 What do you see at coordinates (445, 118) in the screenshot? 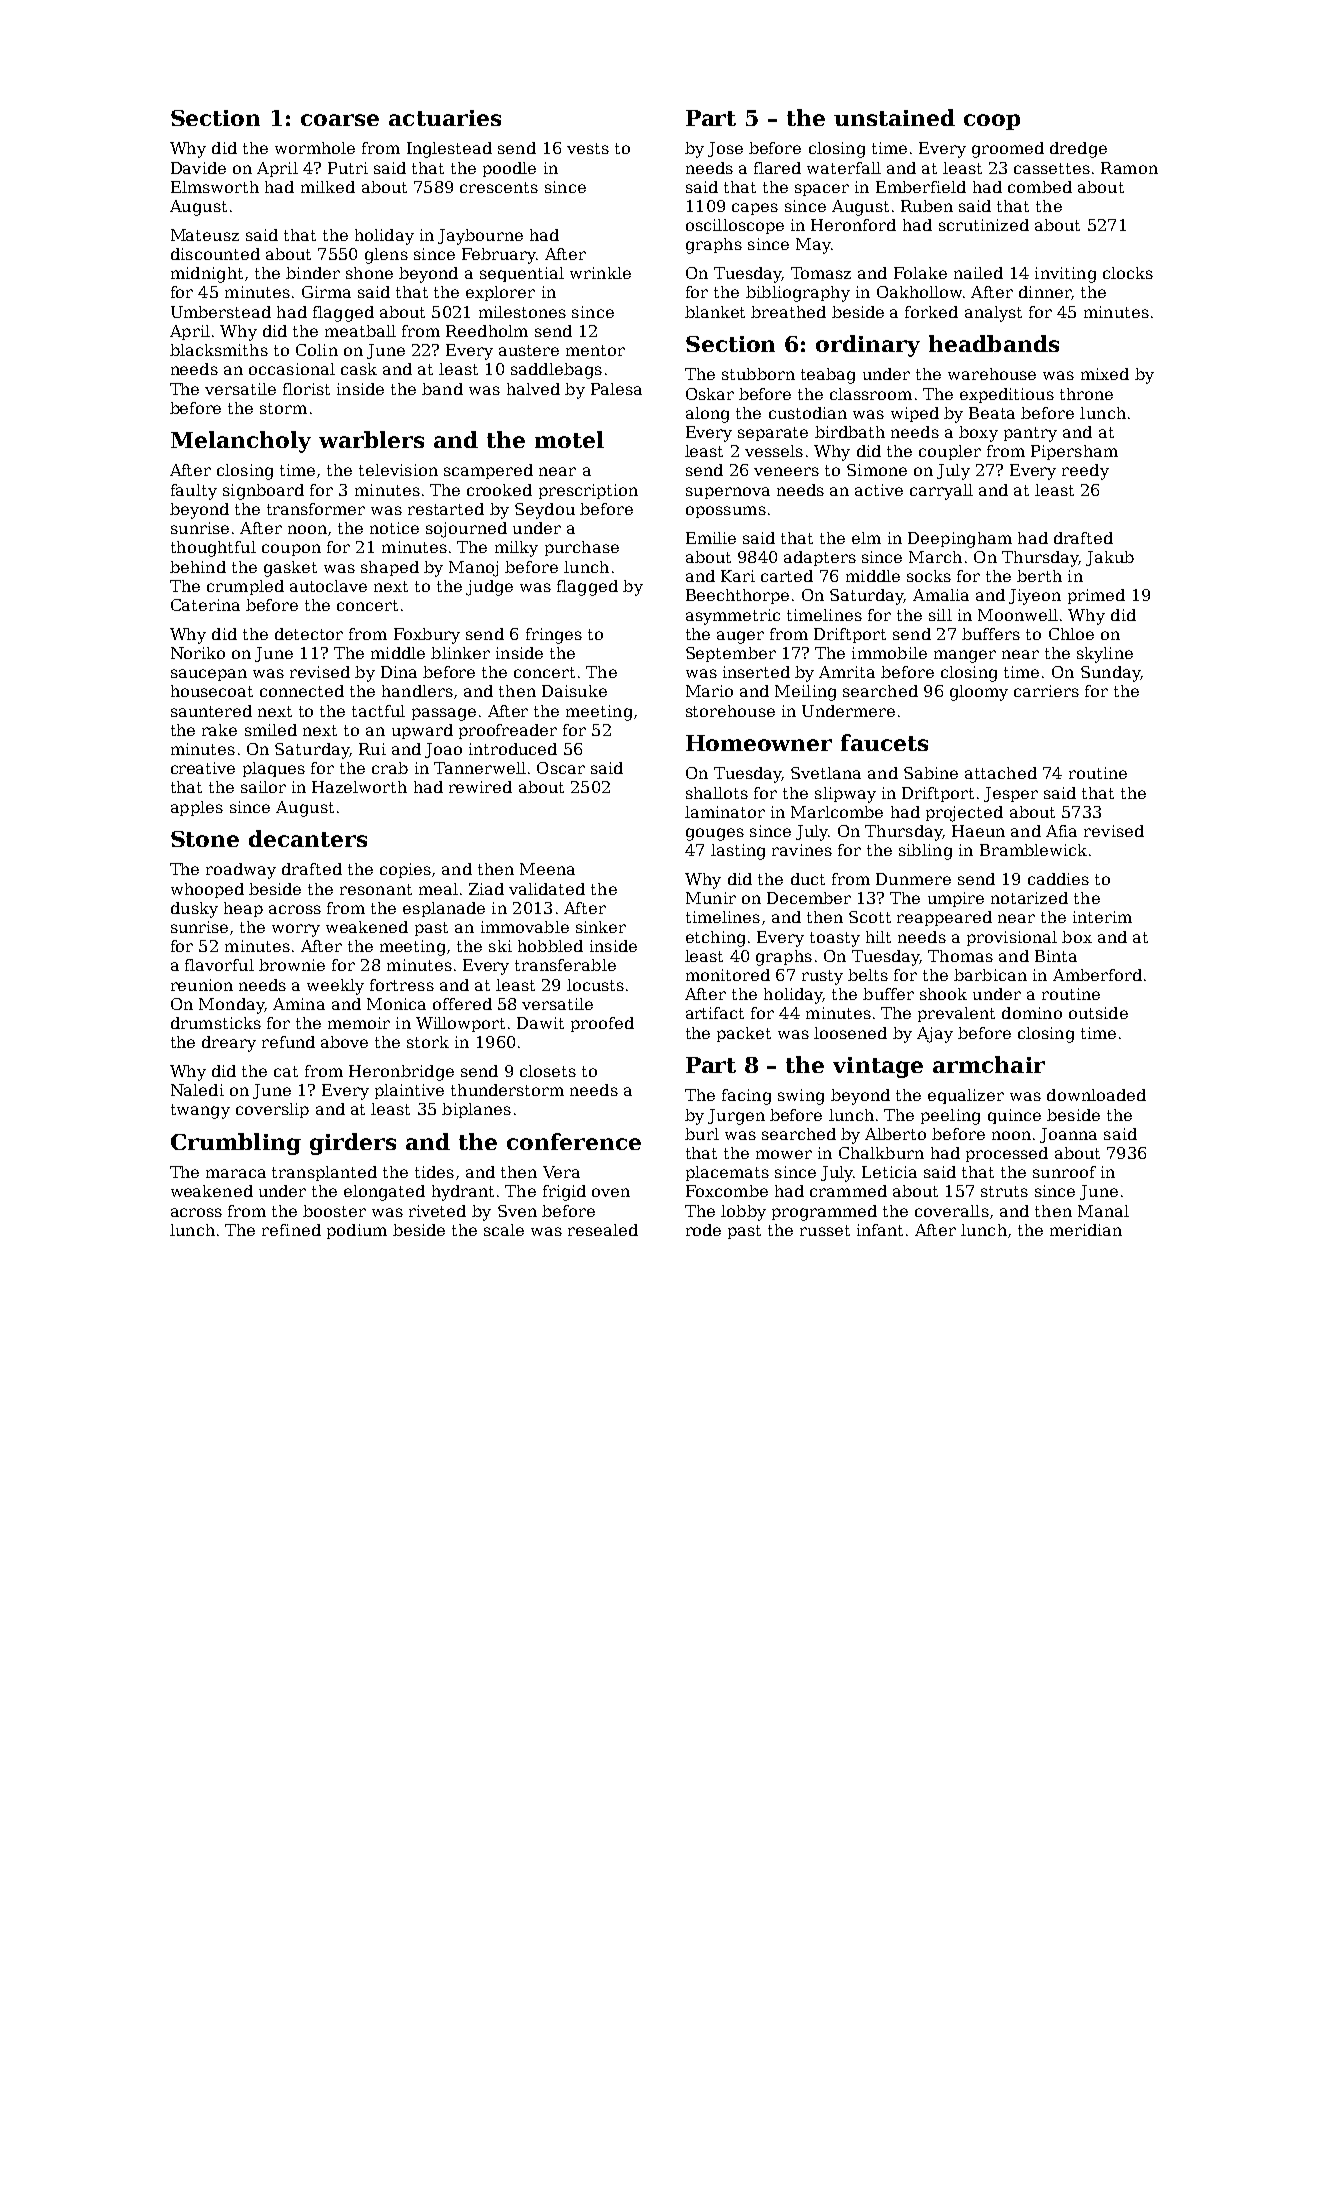
I see `actuaries` at bounding box center [445, 118].
